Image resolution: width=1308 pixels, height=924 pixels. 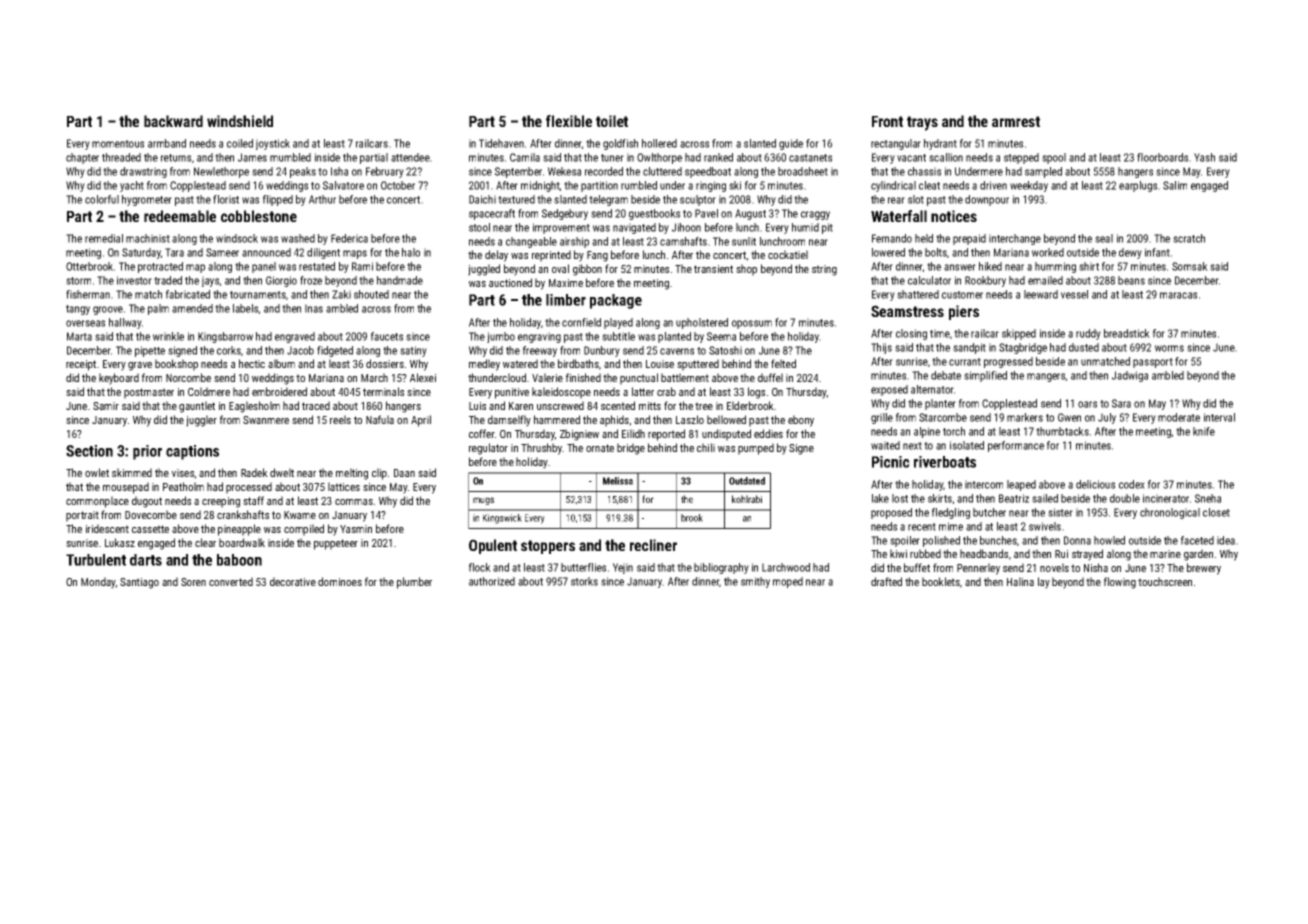 What do you see at coordinates (148, 238) in the screenshot?
I see `machinist` at bounding box center [148, 238].
